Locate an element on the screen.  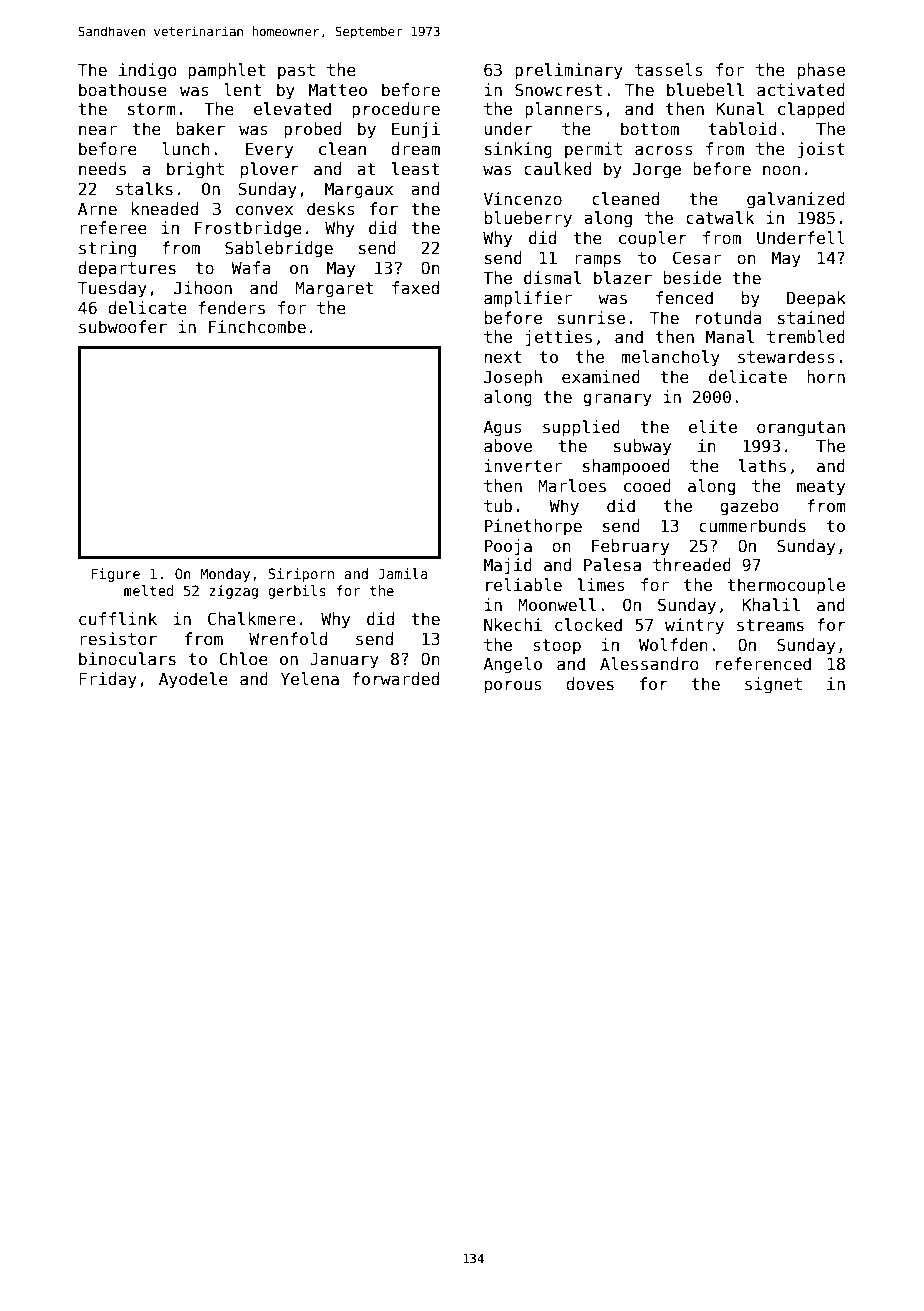
tub is located at coordinates (498, 506).
